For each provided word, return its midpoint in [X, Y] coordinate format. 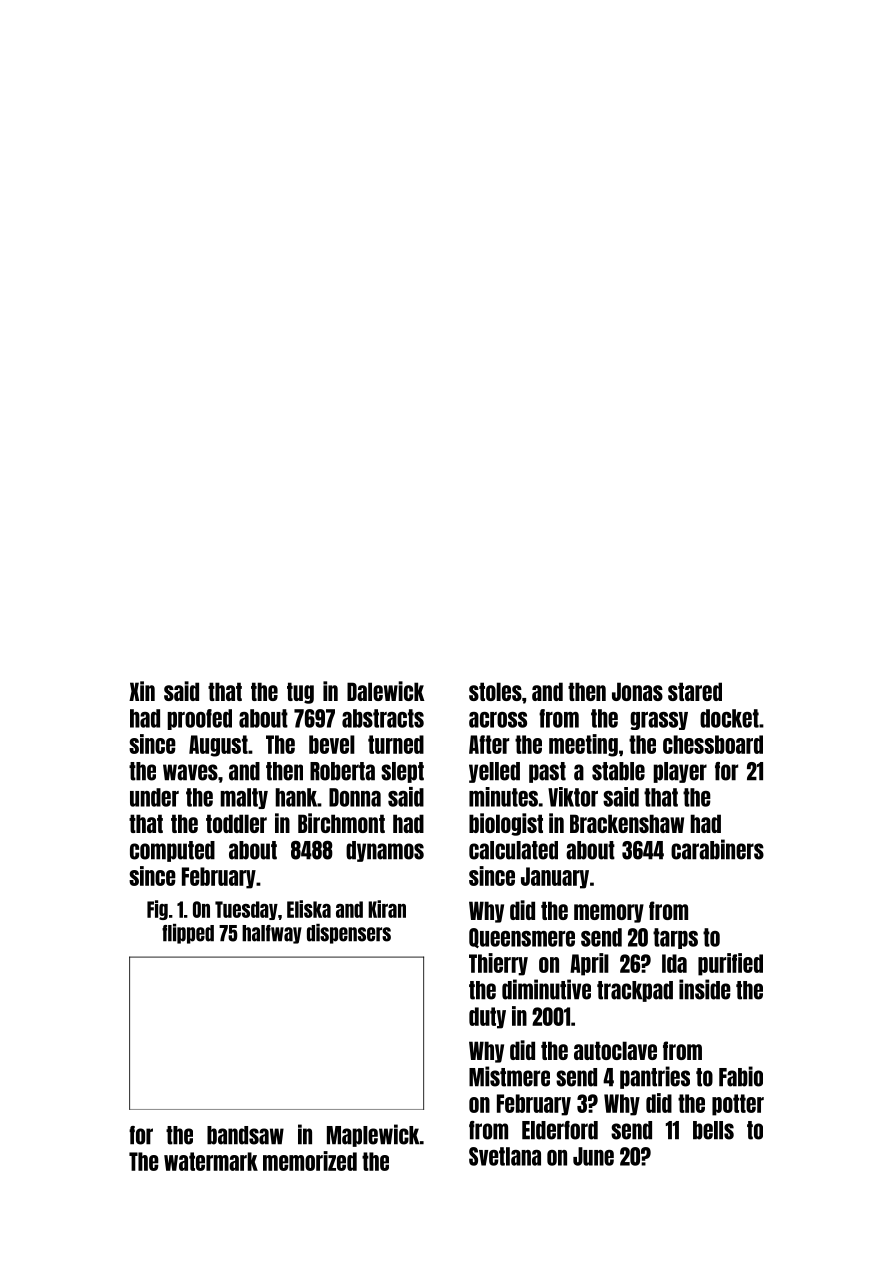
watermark [211, 1161]
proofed [199, 719]
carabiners [717, 849]
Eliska [309, 909]
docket [729, 718]
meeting [583, 745]
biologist [506, 824]
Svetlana [505, 1156]
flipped [188, 934]
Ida [674, 963]
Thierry [498, 964]
